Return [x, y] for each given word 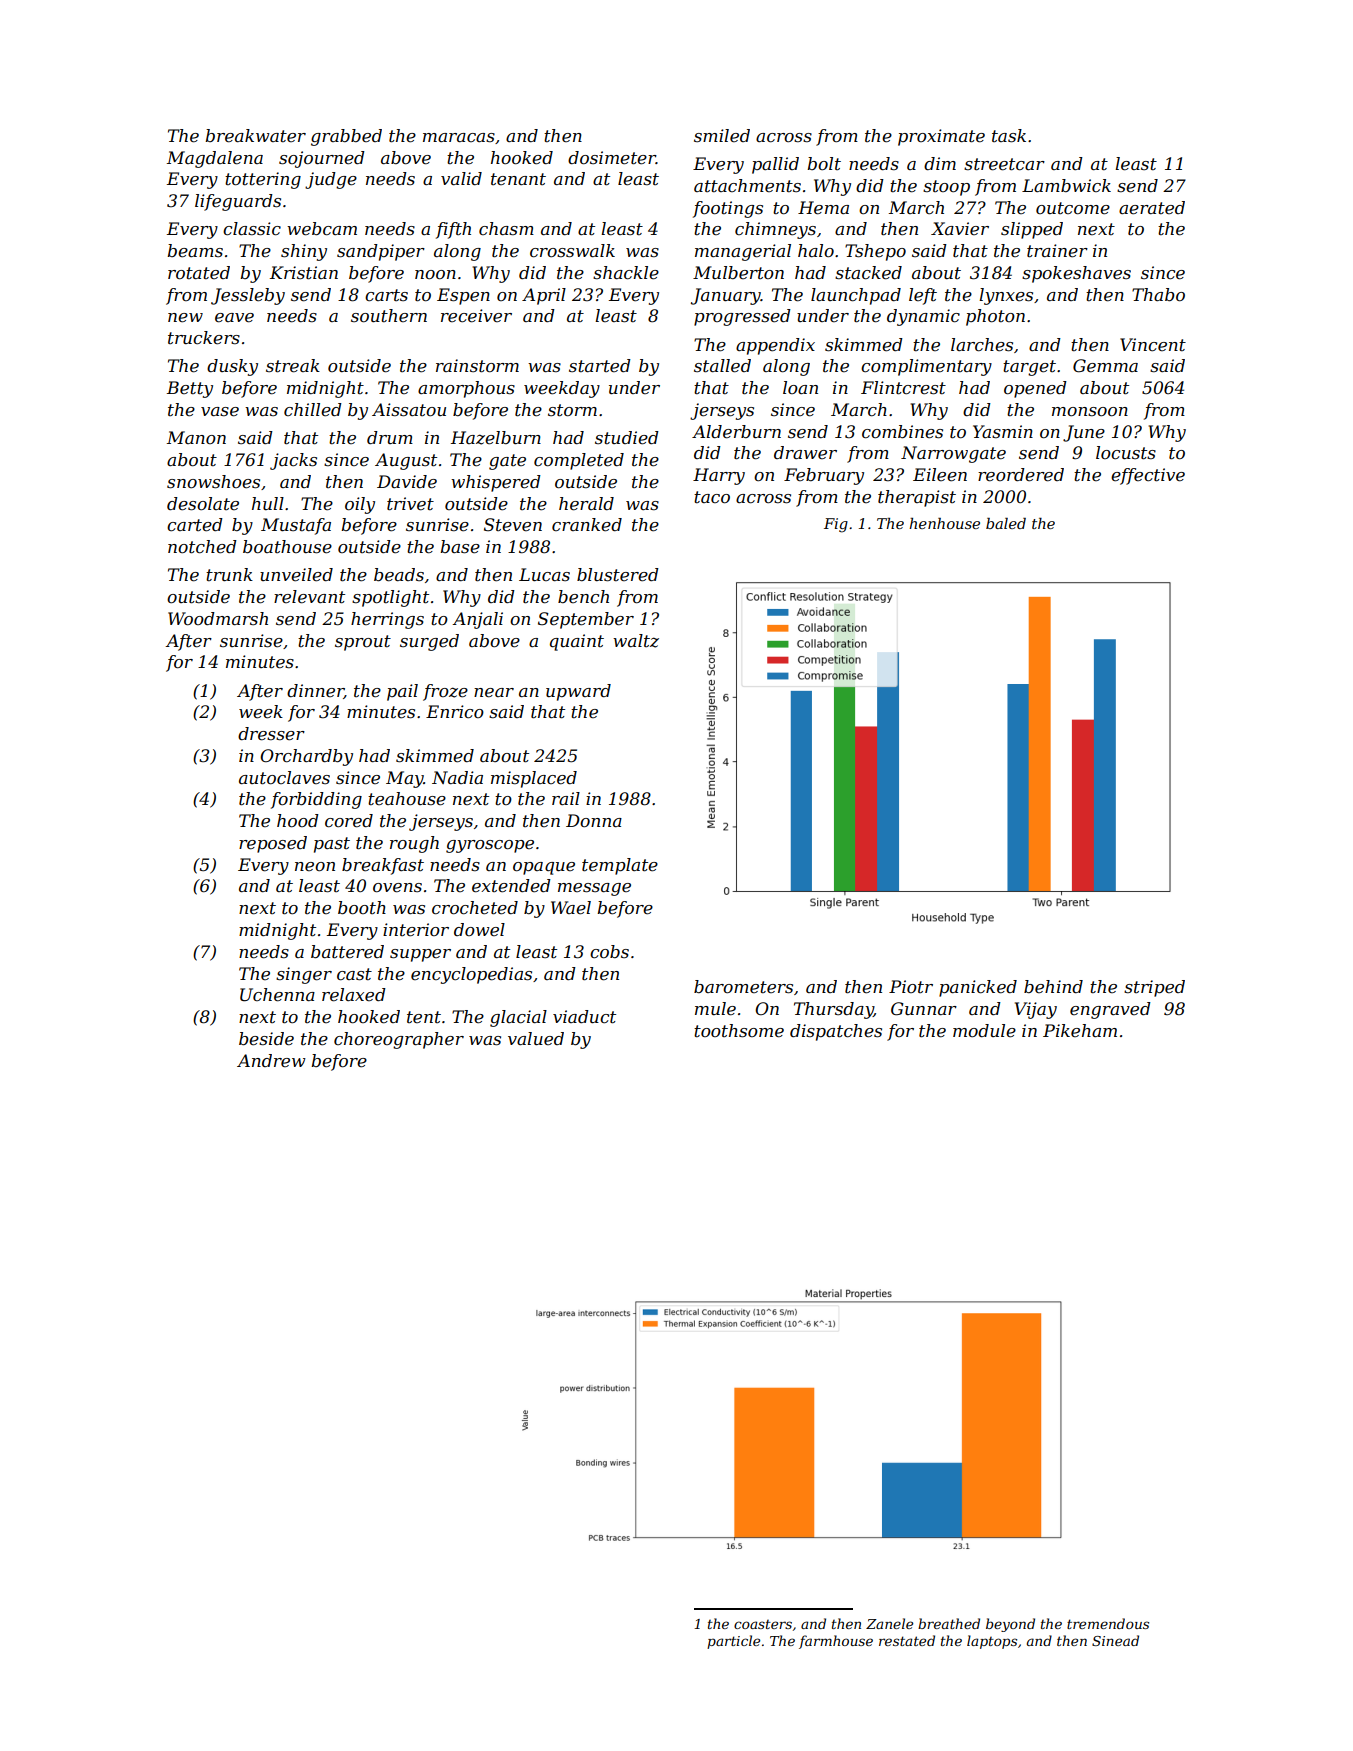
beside [266, 1039]
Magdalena [215, 159]
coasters [763, 1624]
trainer [1057, 251]
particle [733, 1642]
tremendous [1108, 1623]
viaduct [584, 1017]
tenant [518, 179]
